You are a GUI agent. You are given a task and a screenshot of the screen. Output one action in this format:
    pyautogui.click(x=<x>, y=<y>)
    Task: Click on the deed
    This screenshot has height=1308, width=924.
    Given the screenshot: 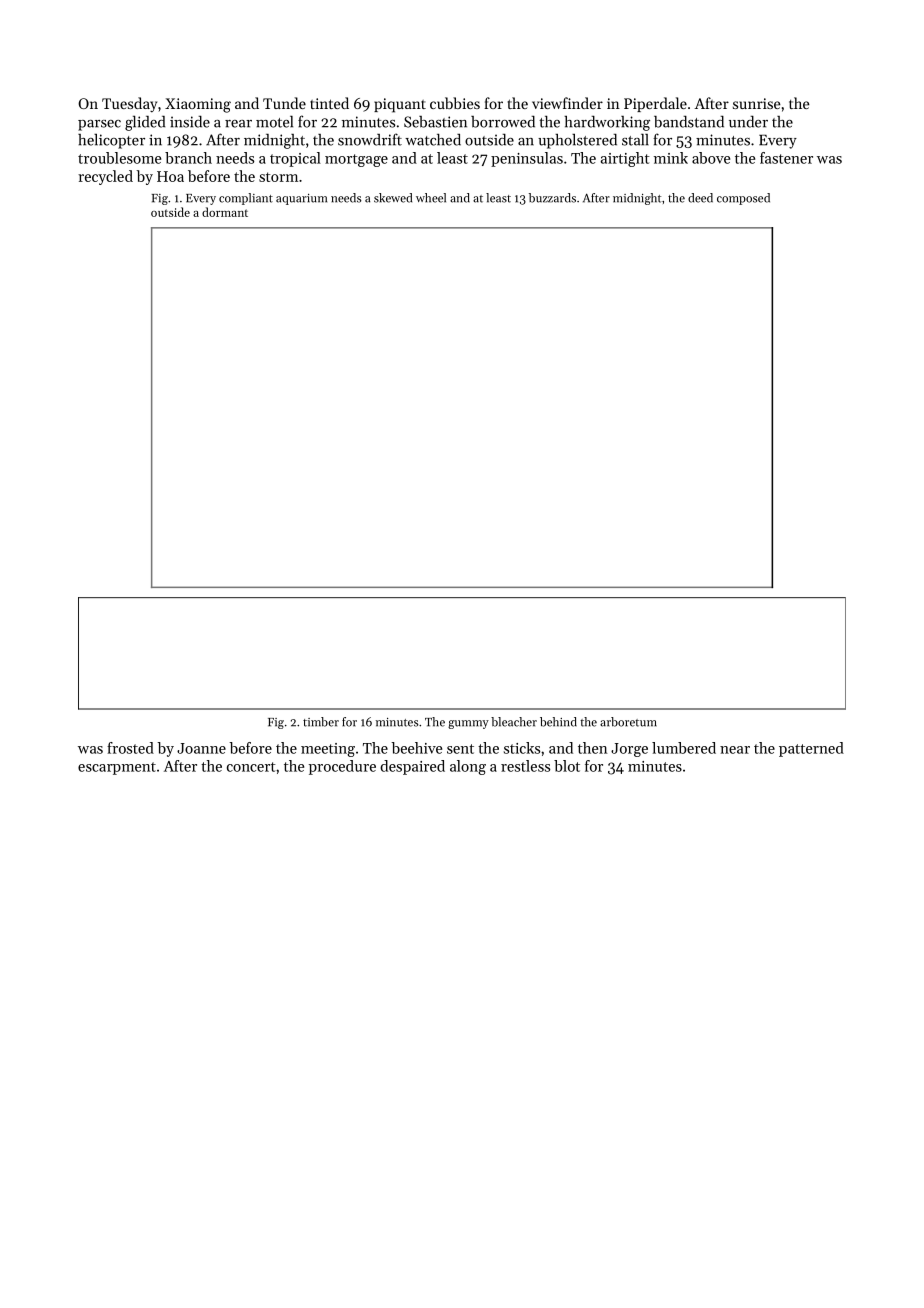 What is the action you would take?
    pyautogui.click(x=700, y=198)
